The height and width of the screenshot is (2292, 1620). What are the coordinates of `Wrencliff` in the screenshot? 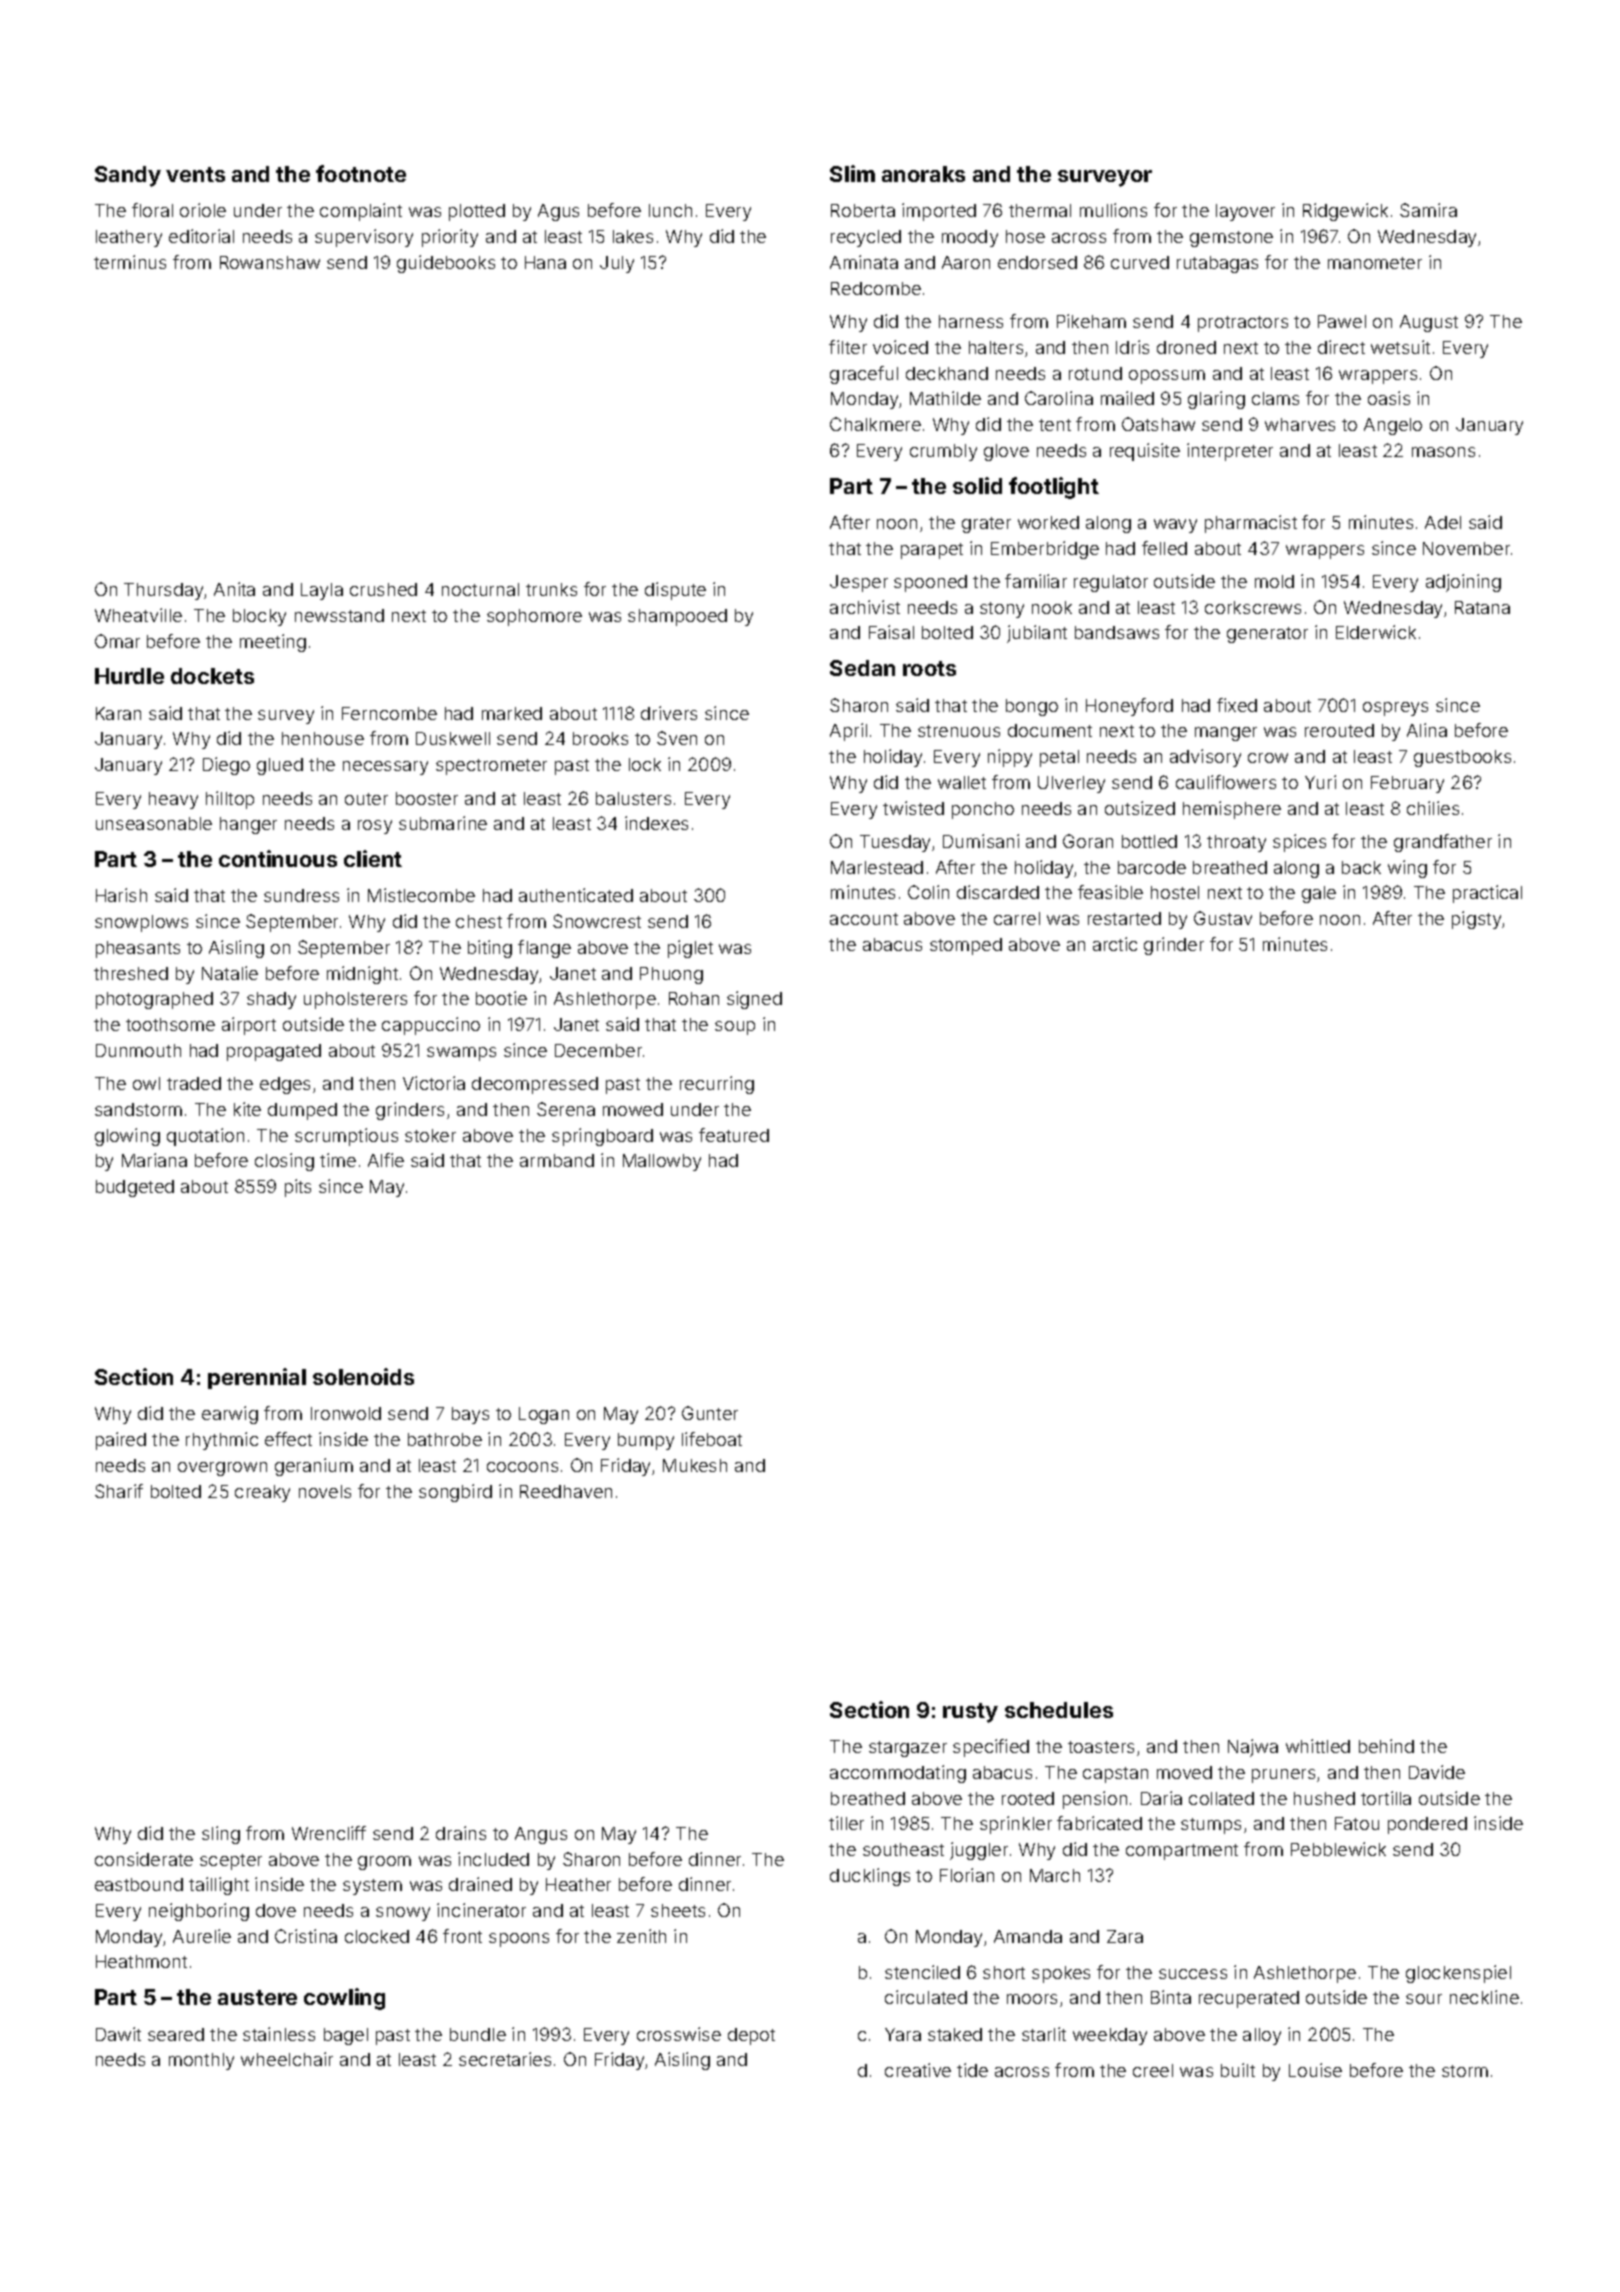 It's located at (329, 1833).
